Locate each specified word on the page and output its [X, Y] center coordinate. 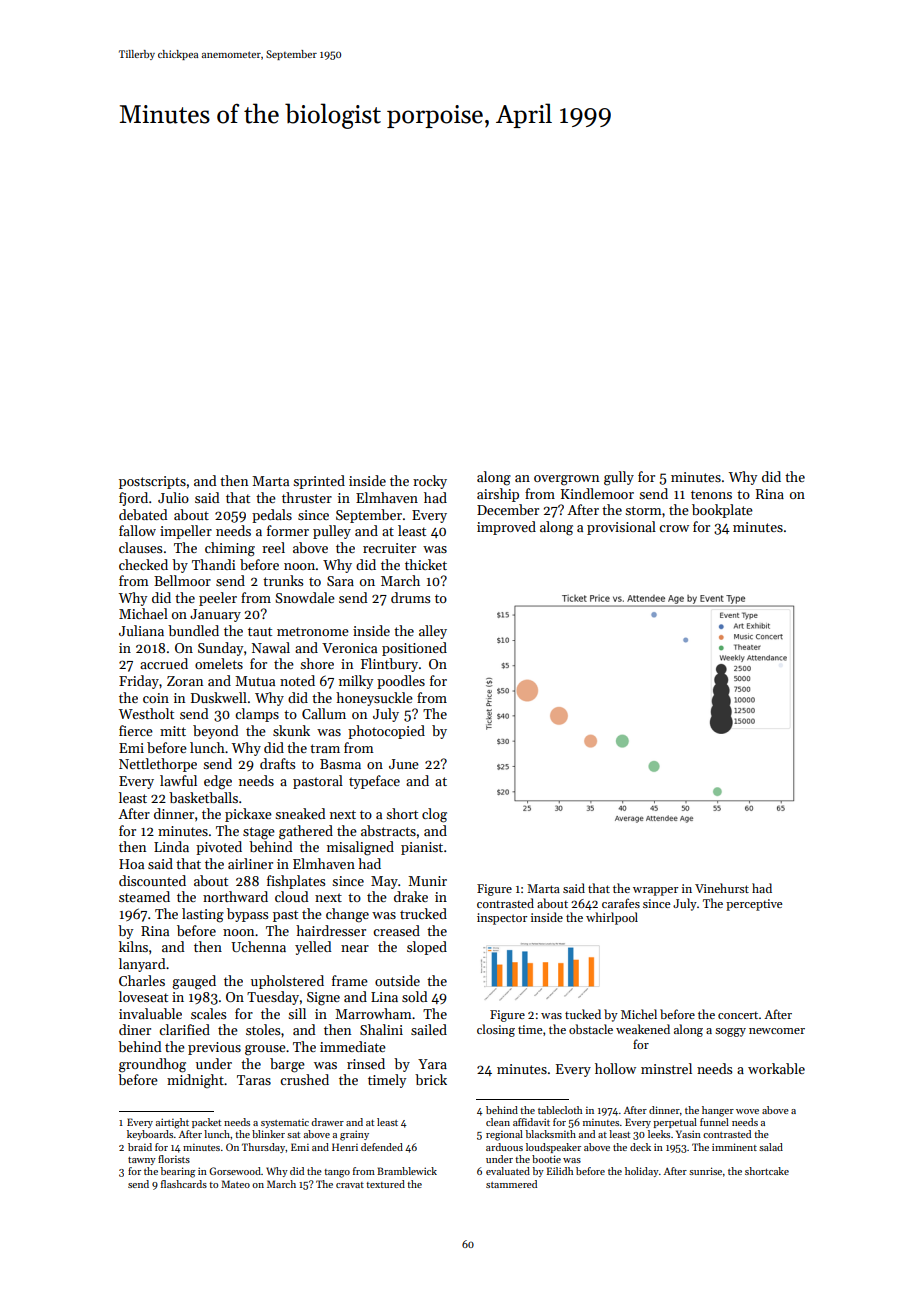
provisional [621, 528]
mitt [173, 731]
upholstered [287, 982]
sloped [427, 948]
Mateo [235, 1184]
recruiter [389, 548]
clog [434, 815]
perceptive [754, 905]
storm [643, 510]
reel [273, 547]
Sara [340, 581]
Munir [427, 881]
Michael [143, 613]
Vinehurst [722, 888]
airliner [250, 863]
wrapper [655, 891]
